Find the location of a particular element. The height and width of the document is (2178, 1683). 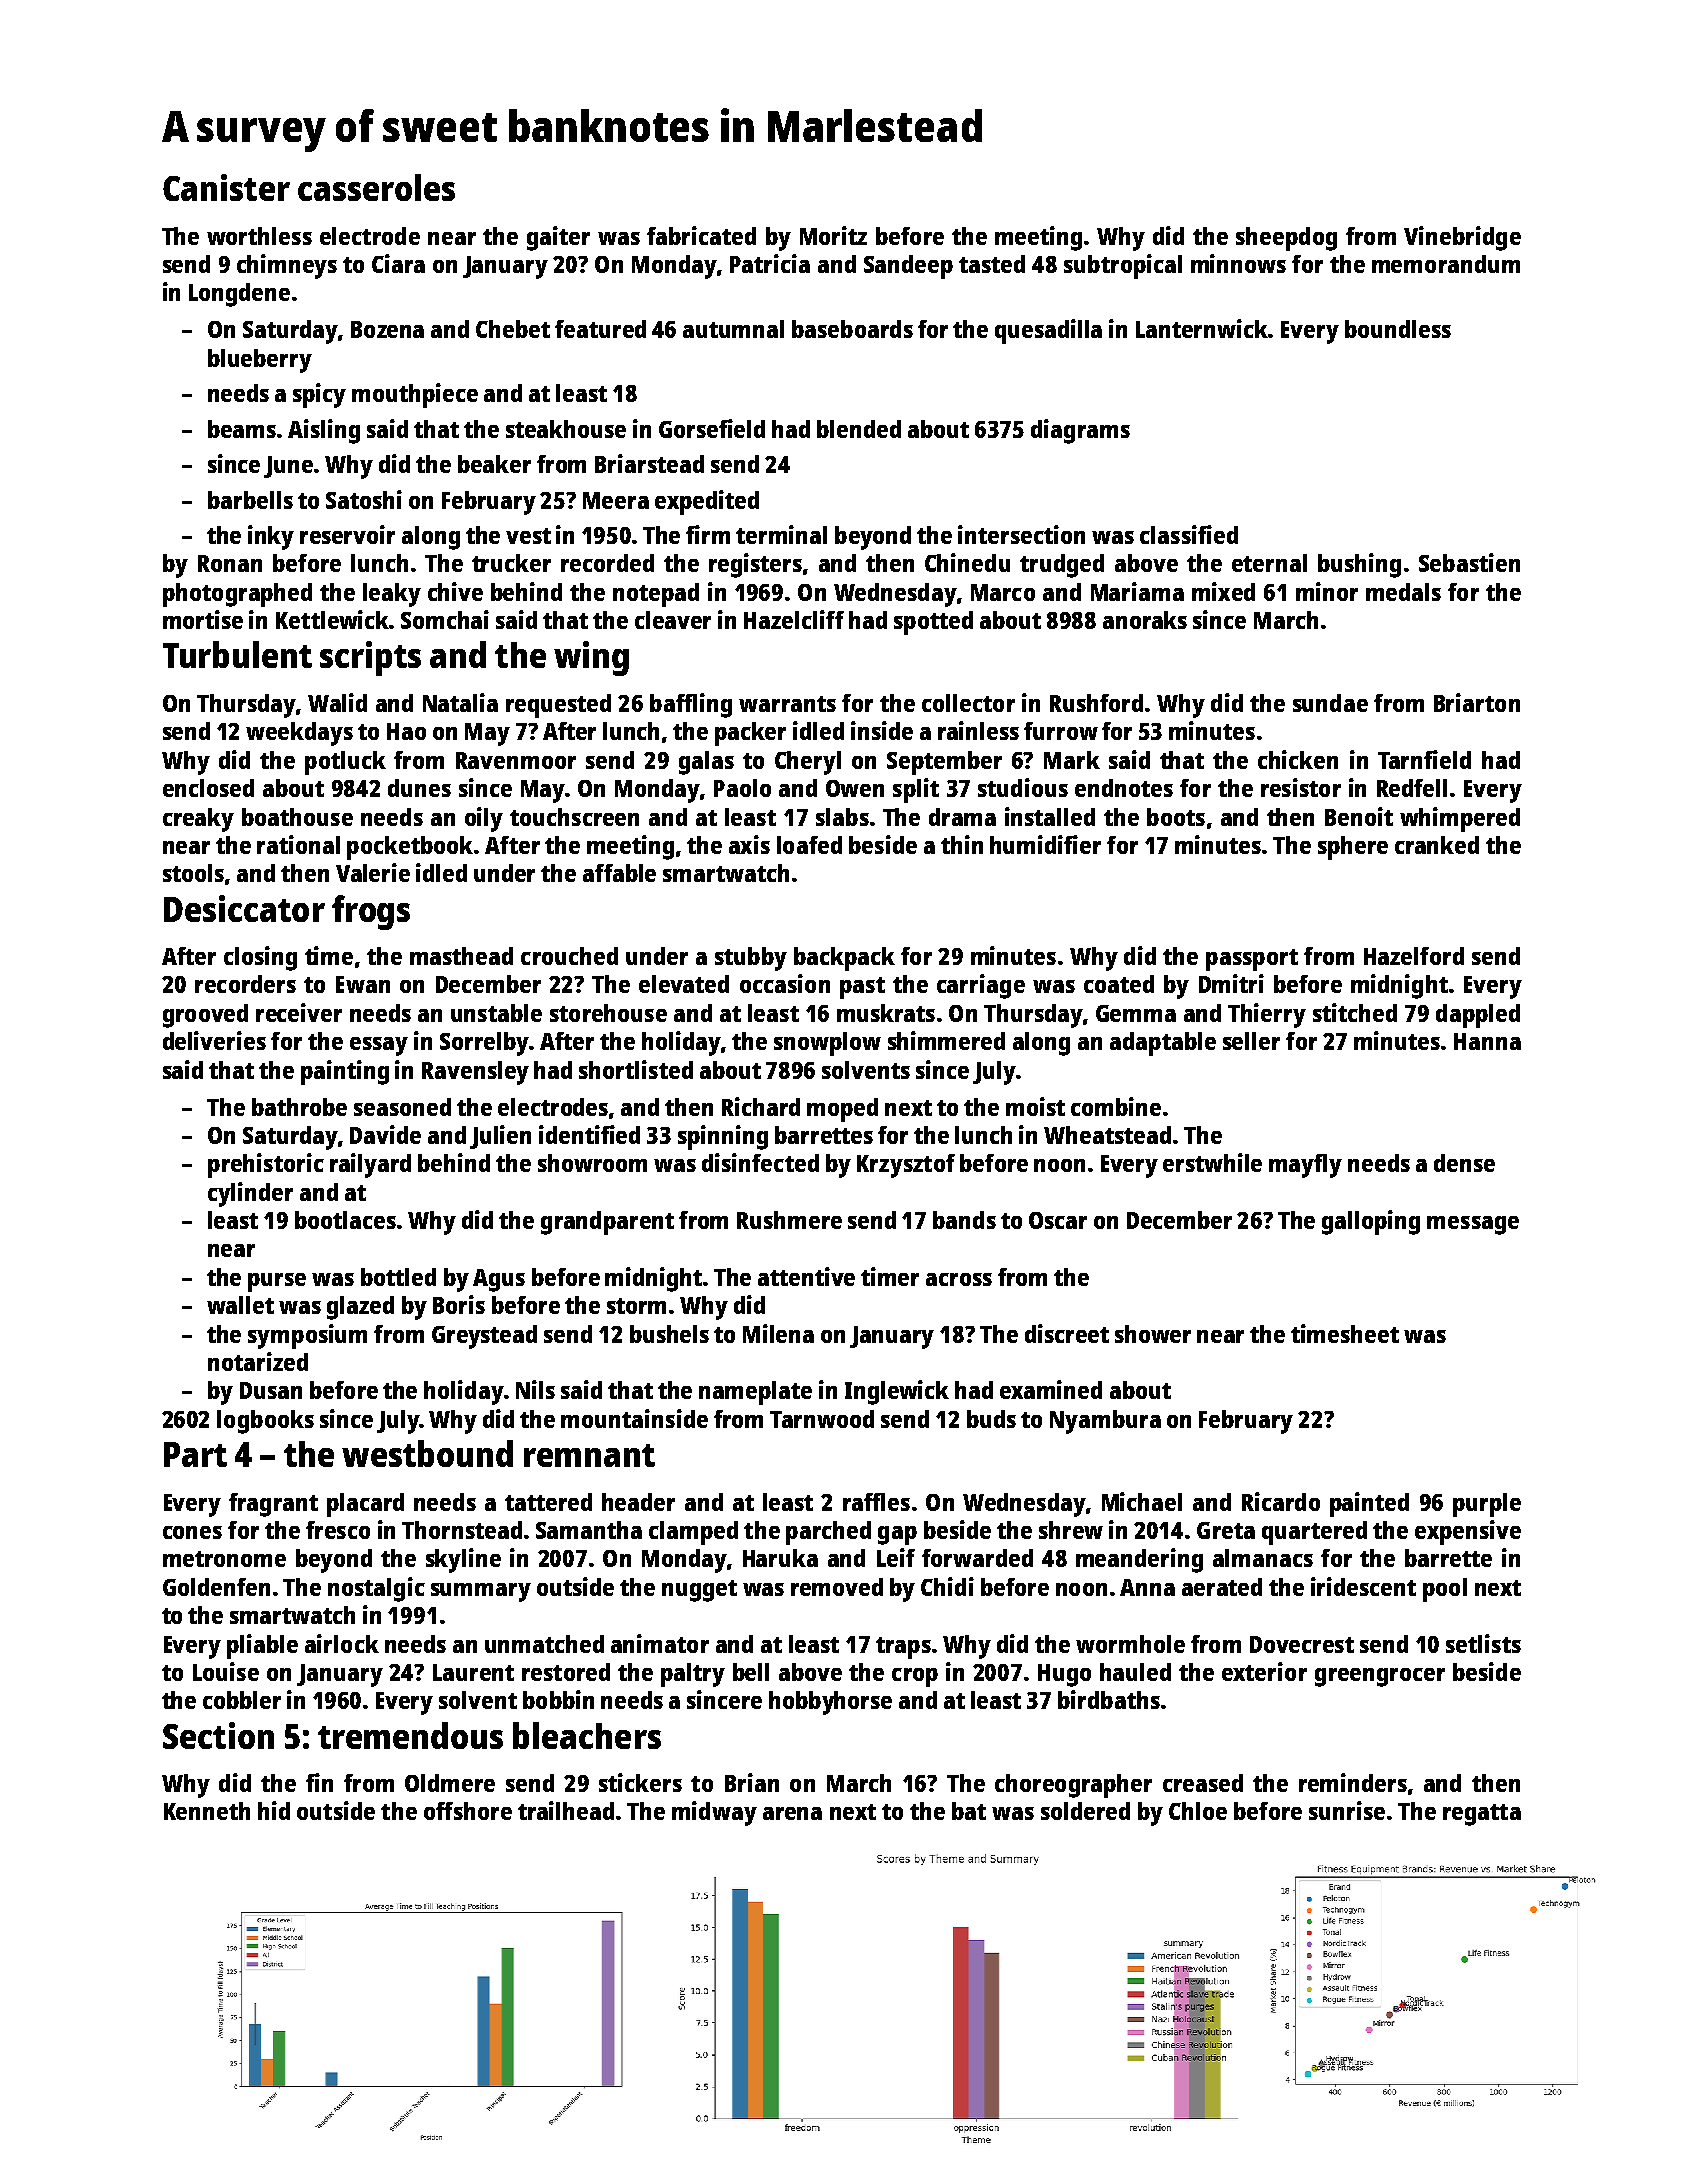

seller is located at coordinates (1251, 1041).
